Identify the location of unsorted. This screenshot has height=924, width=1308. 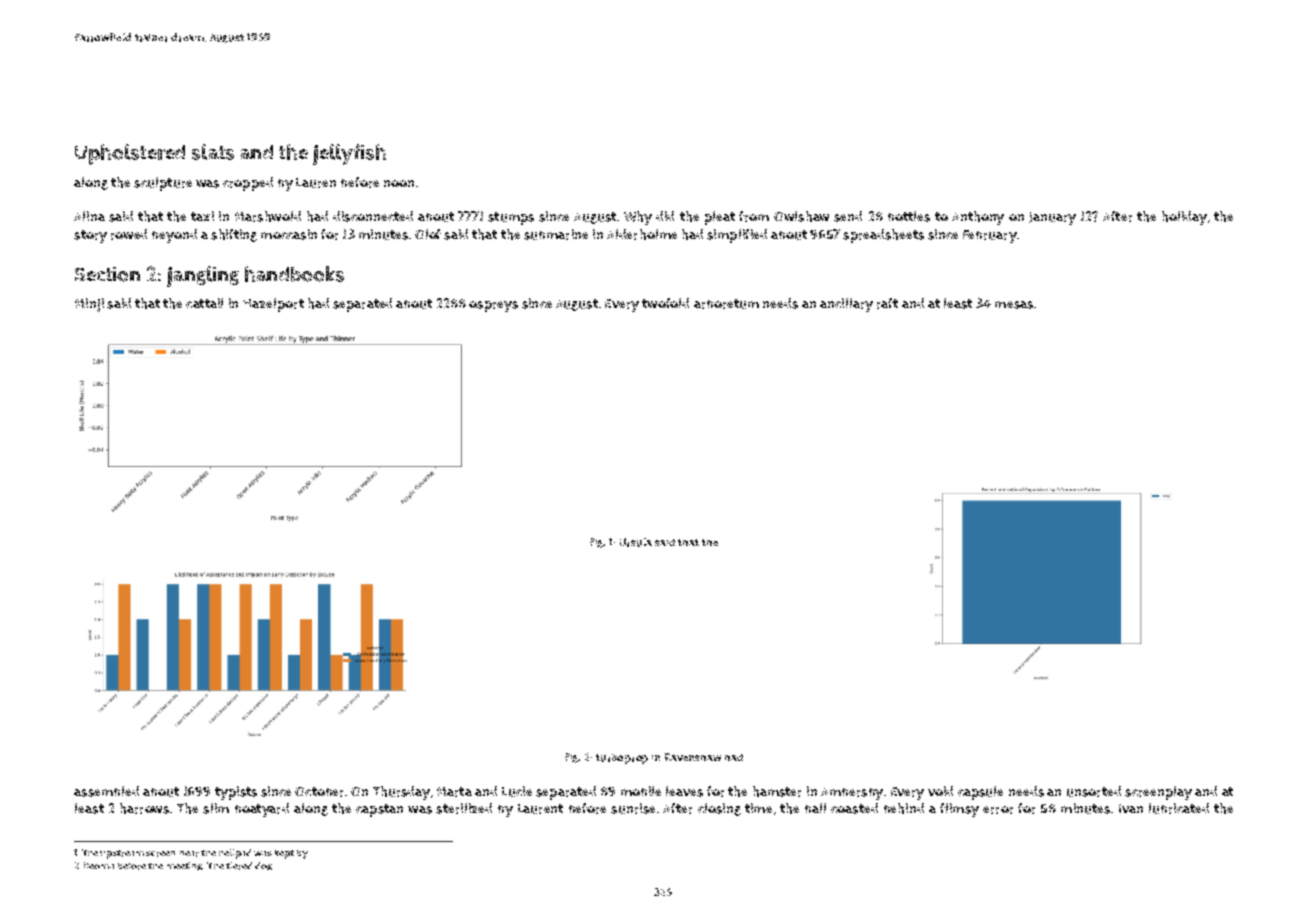
(1094, 791).
